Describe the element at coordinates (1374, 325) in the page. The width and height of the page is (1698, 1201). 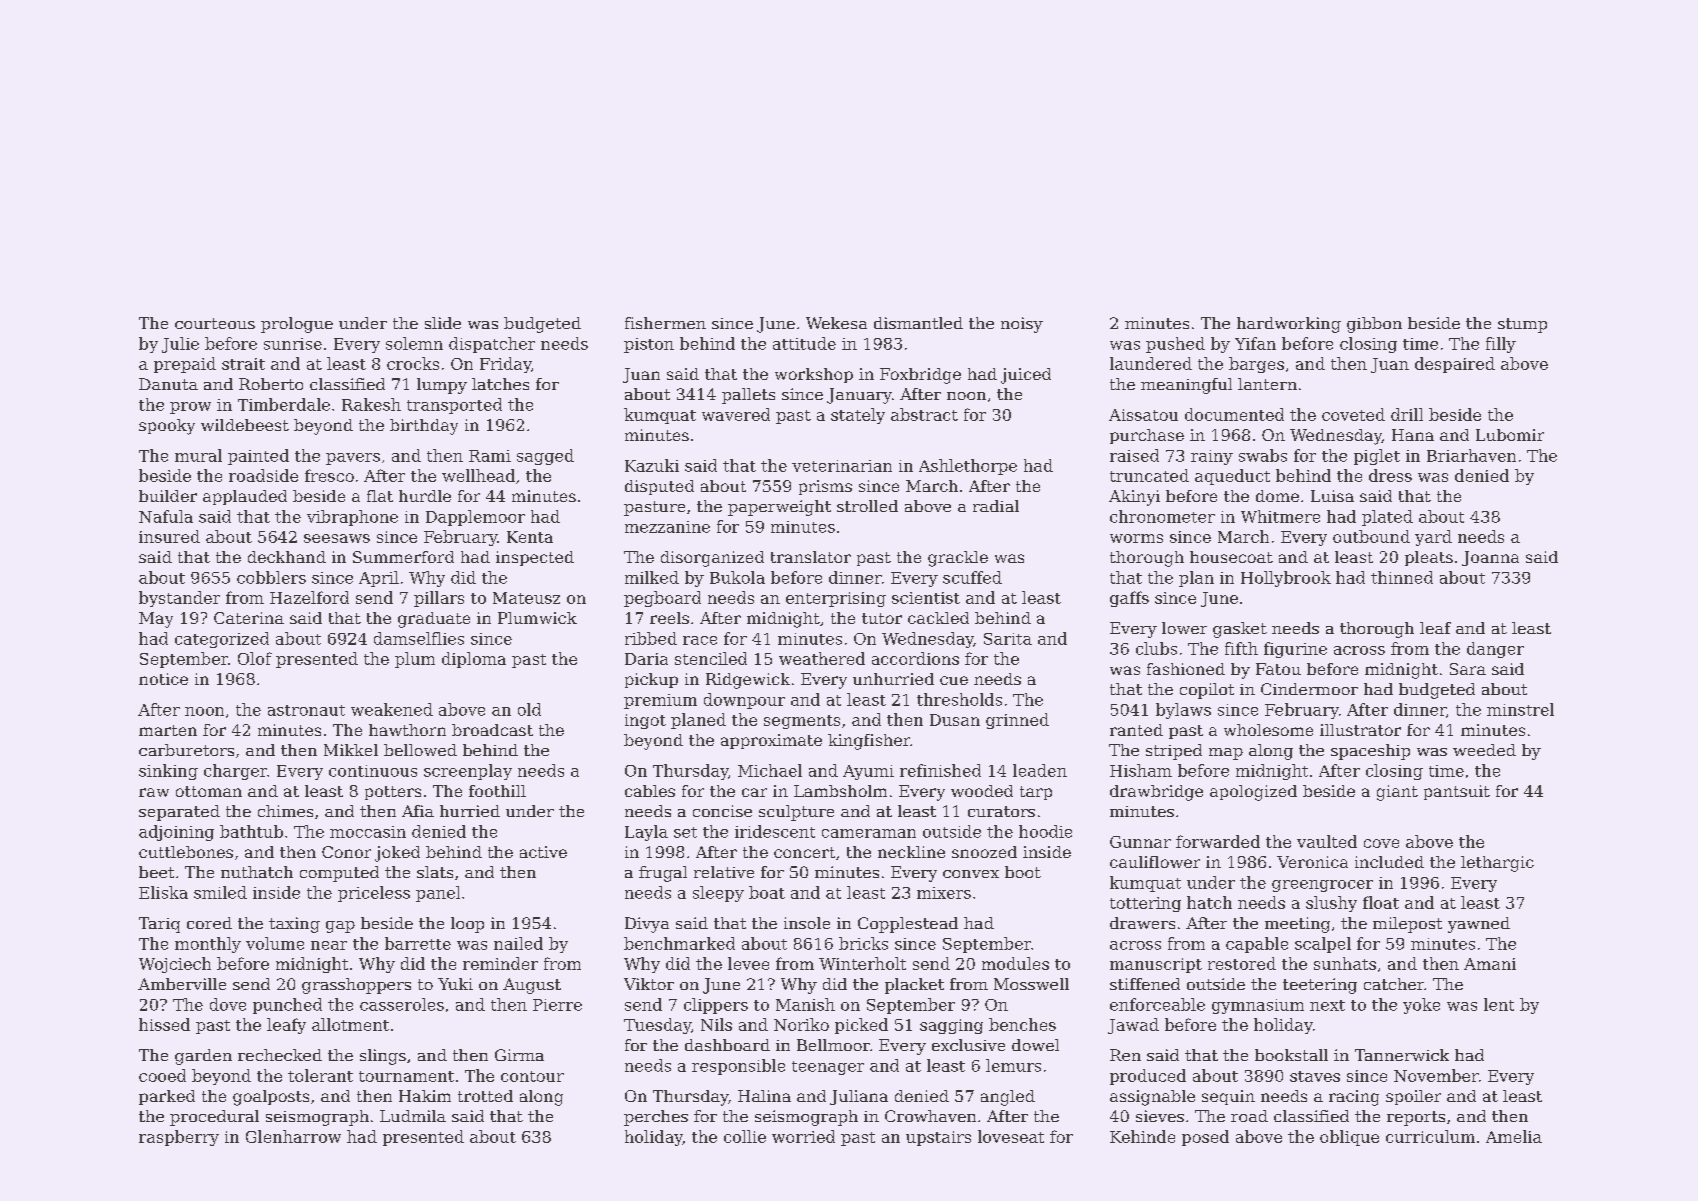
I see `gibbon` at that location.
